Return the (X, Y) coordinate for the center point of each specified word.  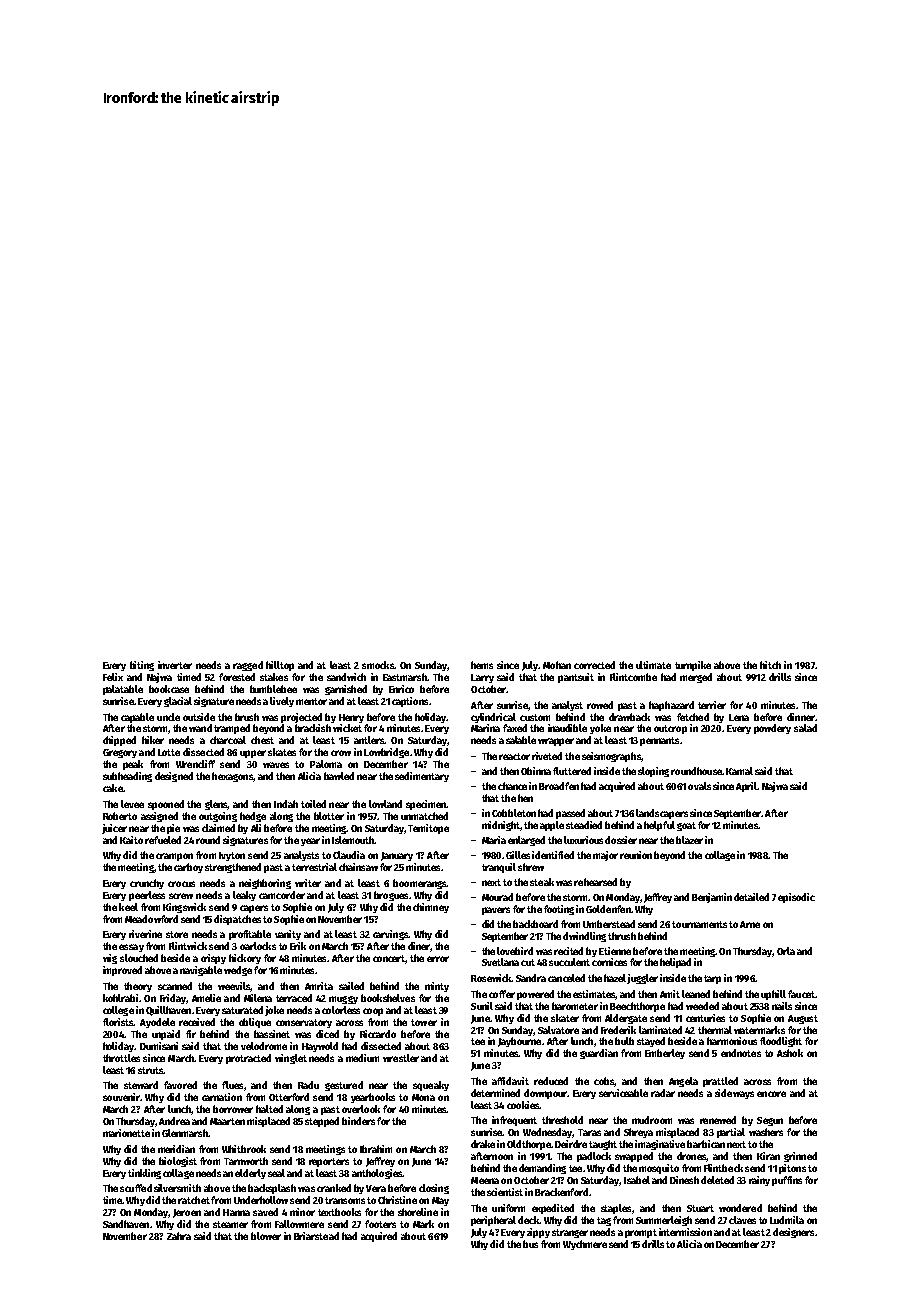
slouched (139, 958)
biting (142, 666)
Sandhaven (126, 1224)
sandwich (346, 677)
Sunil (482, 1006)
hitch (770, 665)
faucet (801, 994)
